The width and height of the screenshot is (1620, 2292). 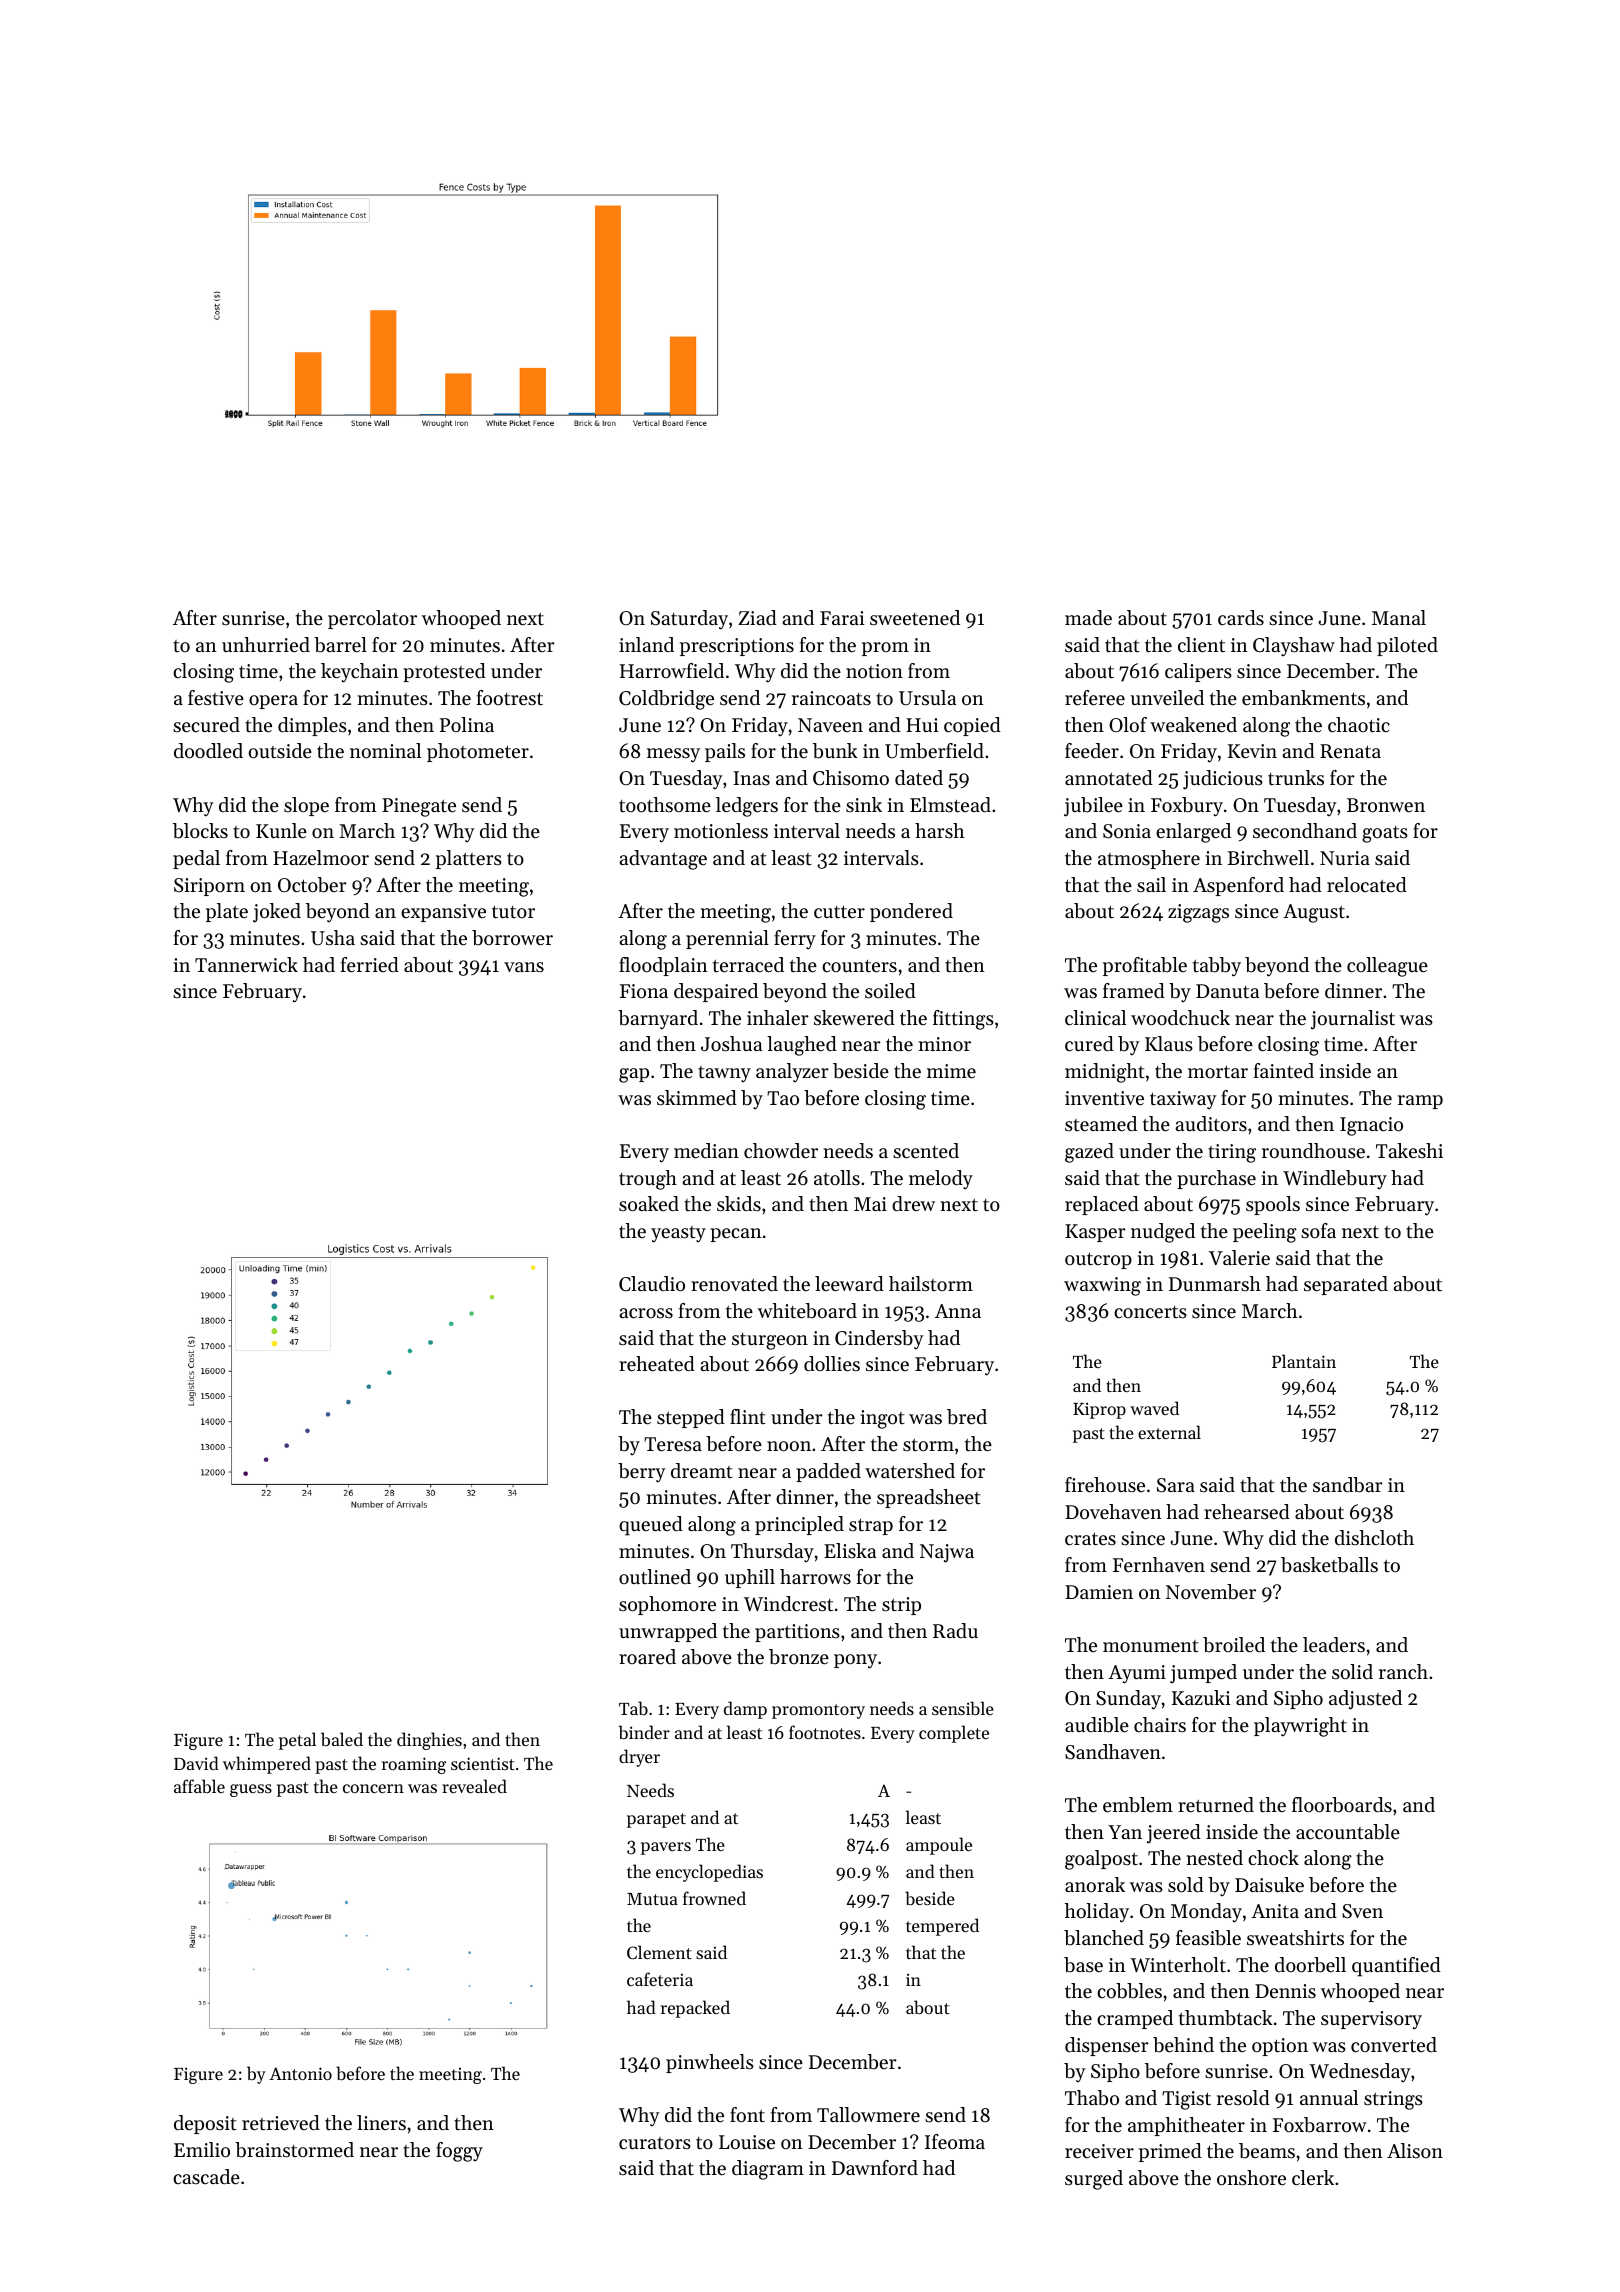 What do you see at coordinates (1399, 617) in the screenshot?
I see `Manal` at bounding box center [1399, 617].
